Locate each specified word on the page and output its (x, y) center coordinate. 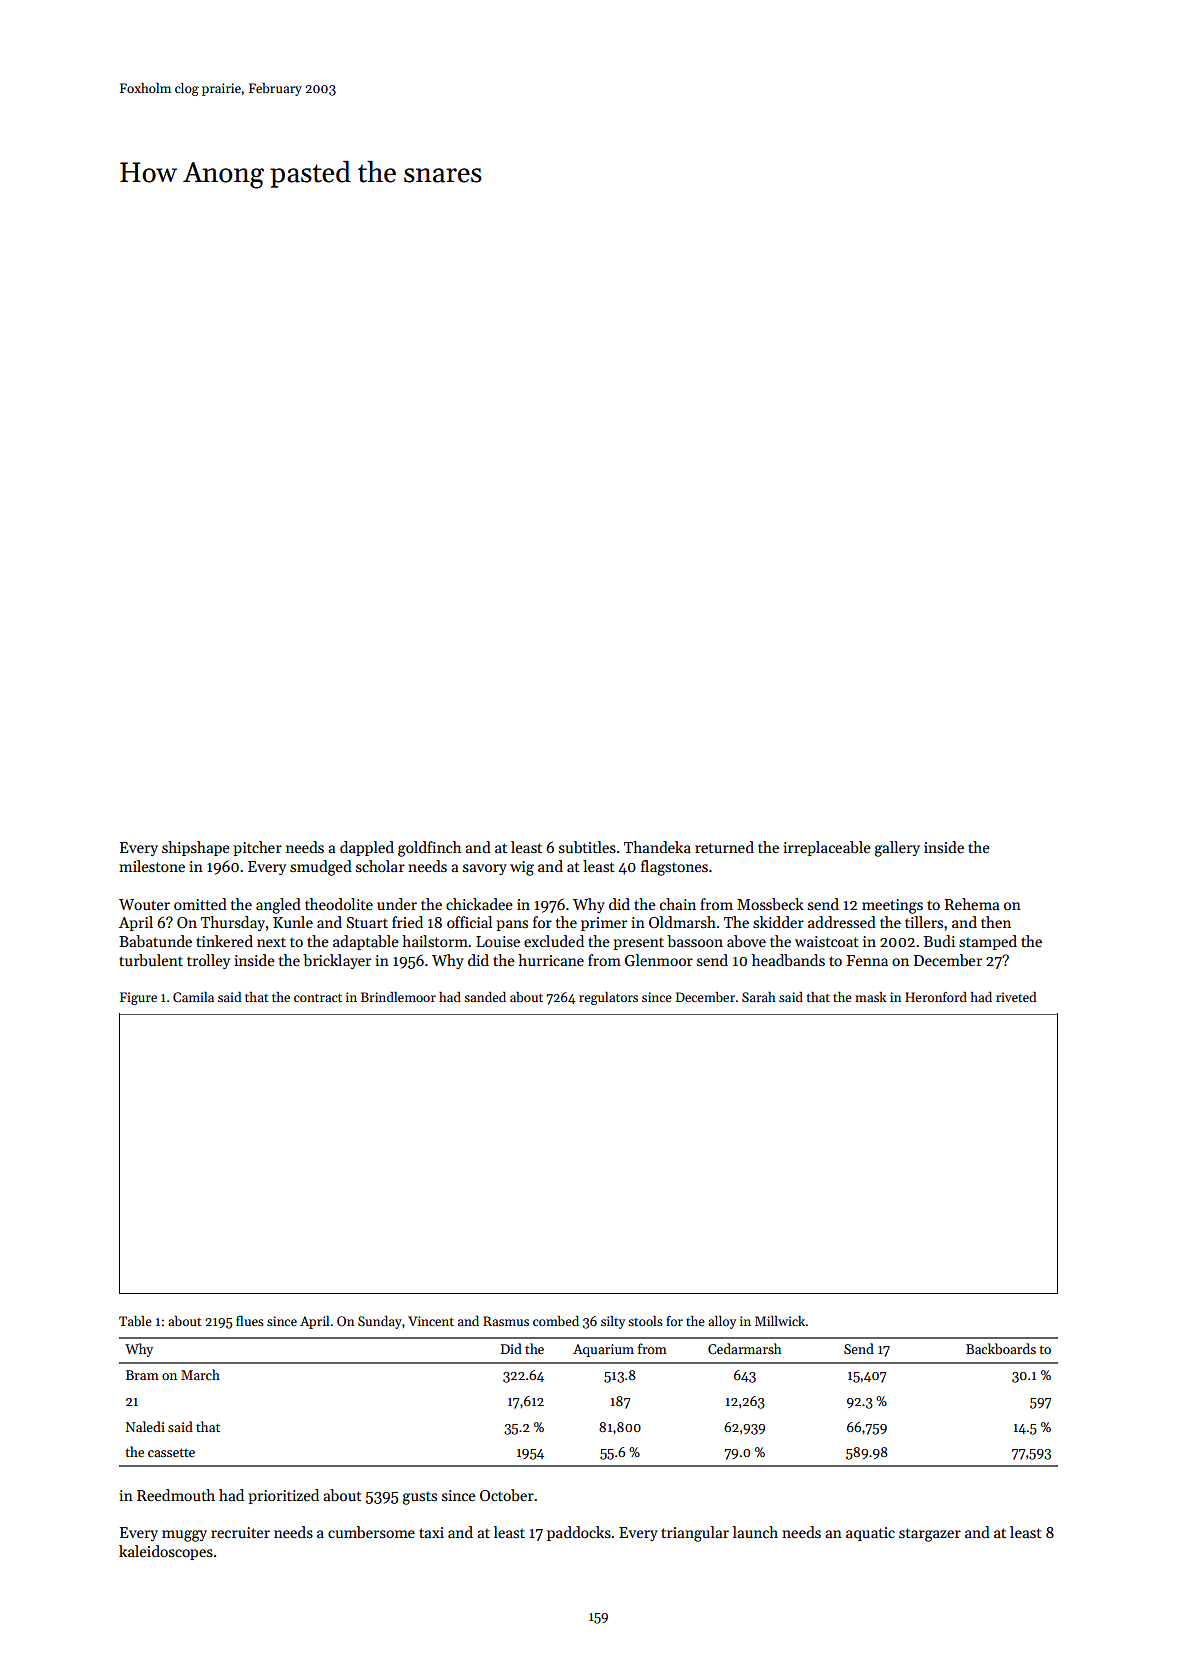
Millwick (780, 1321)
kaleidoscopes (166, 1552)
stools (645, 1321)
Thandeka (657, 847)
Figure (138, 998)
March (200, 1374)
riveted (1016, 997)
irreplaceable (827, 848)
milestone (152, 866)
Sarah (759, 997)
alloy (722, 1322)
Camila (193, 997)
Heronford (936, 997)
